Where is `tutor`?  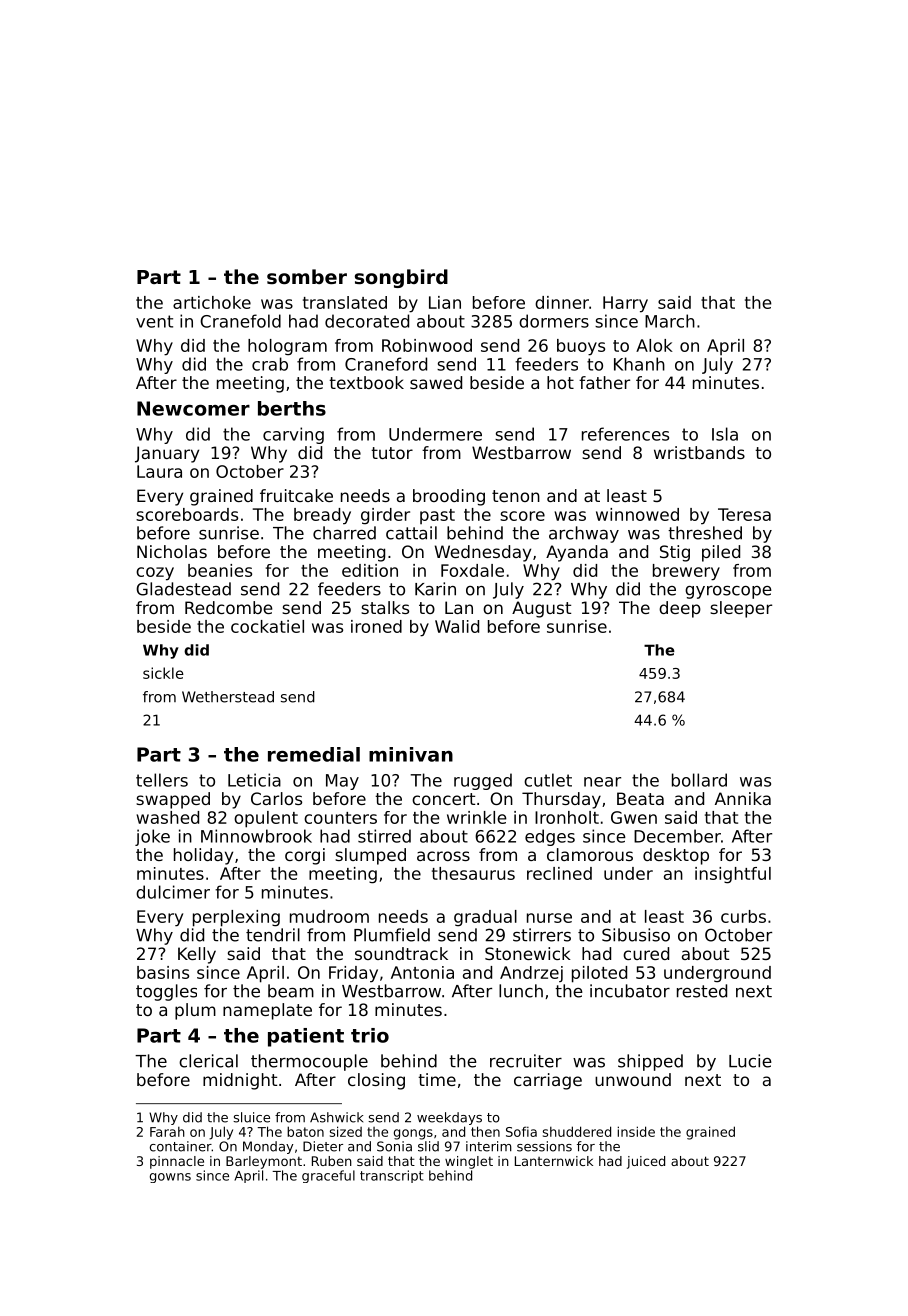 tutor is located at coordinates (392, 453).
